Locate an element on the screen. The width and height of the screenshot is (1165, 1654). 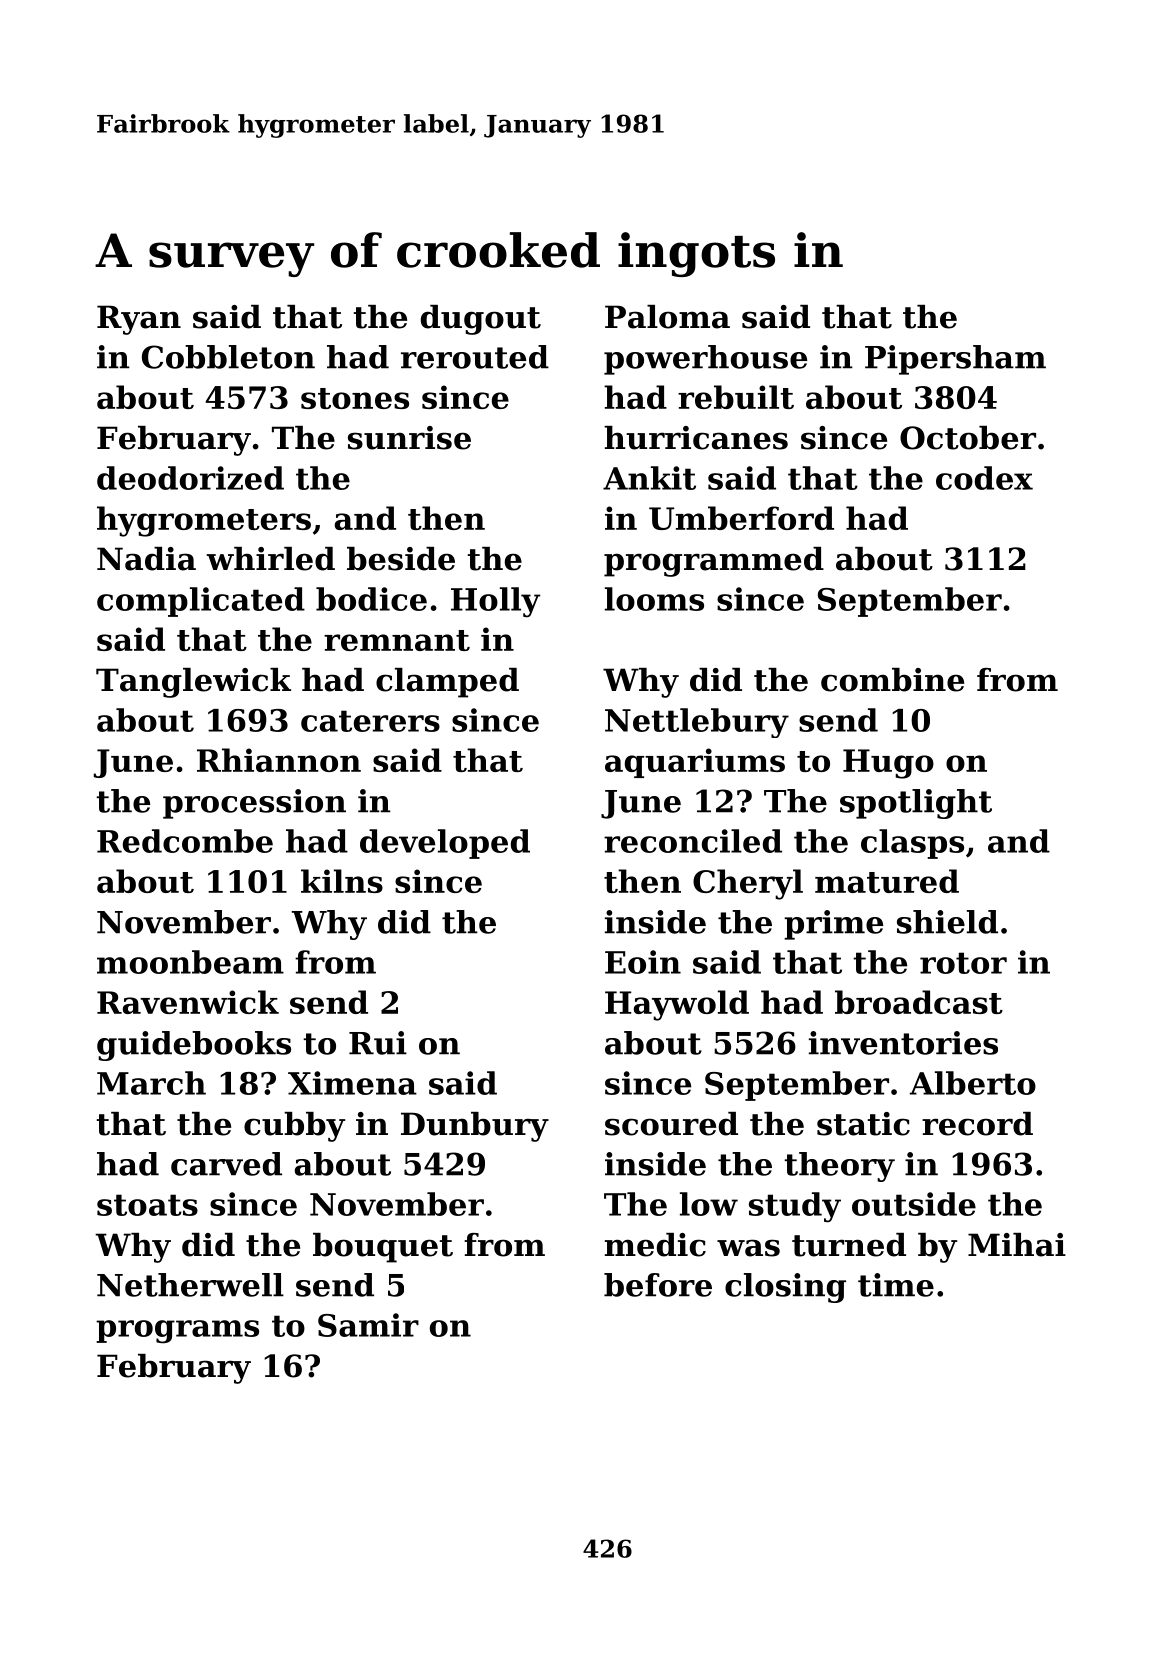
Ankit is located at coordinates (649, 478).
